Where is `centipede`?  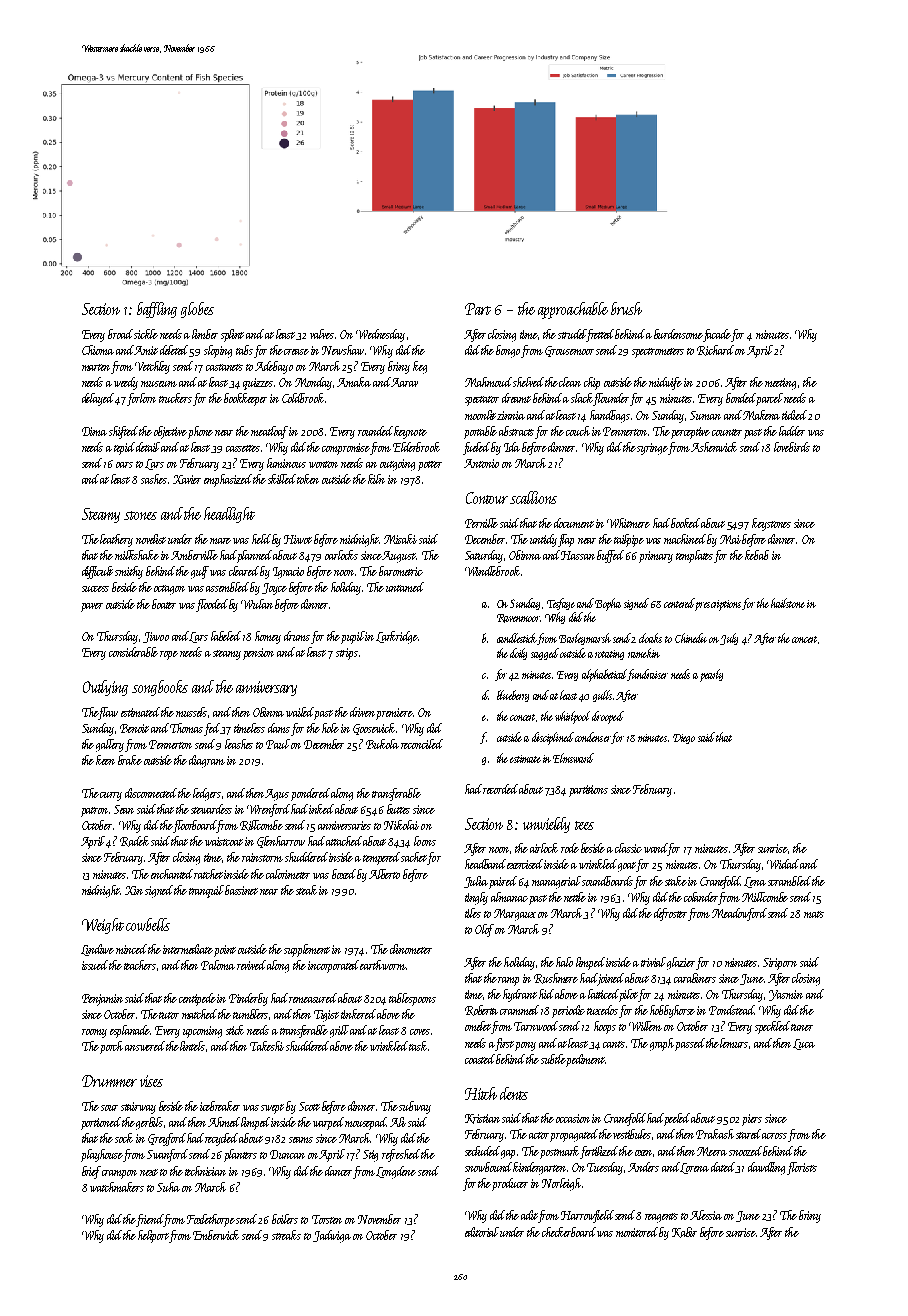 centipede is located at coordinates (197, 999).
